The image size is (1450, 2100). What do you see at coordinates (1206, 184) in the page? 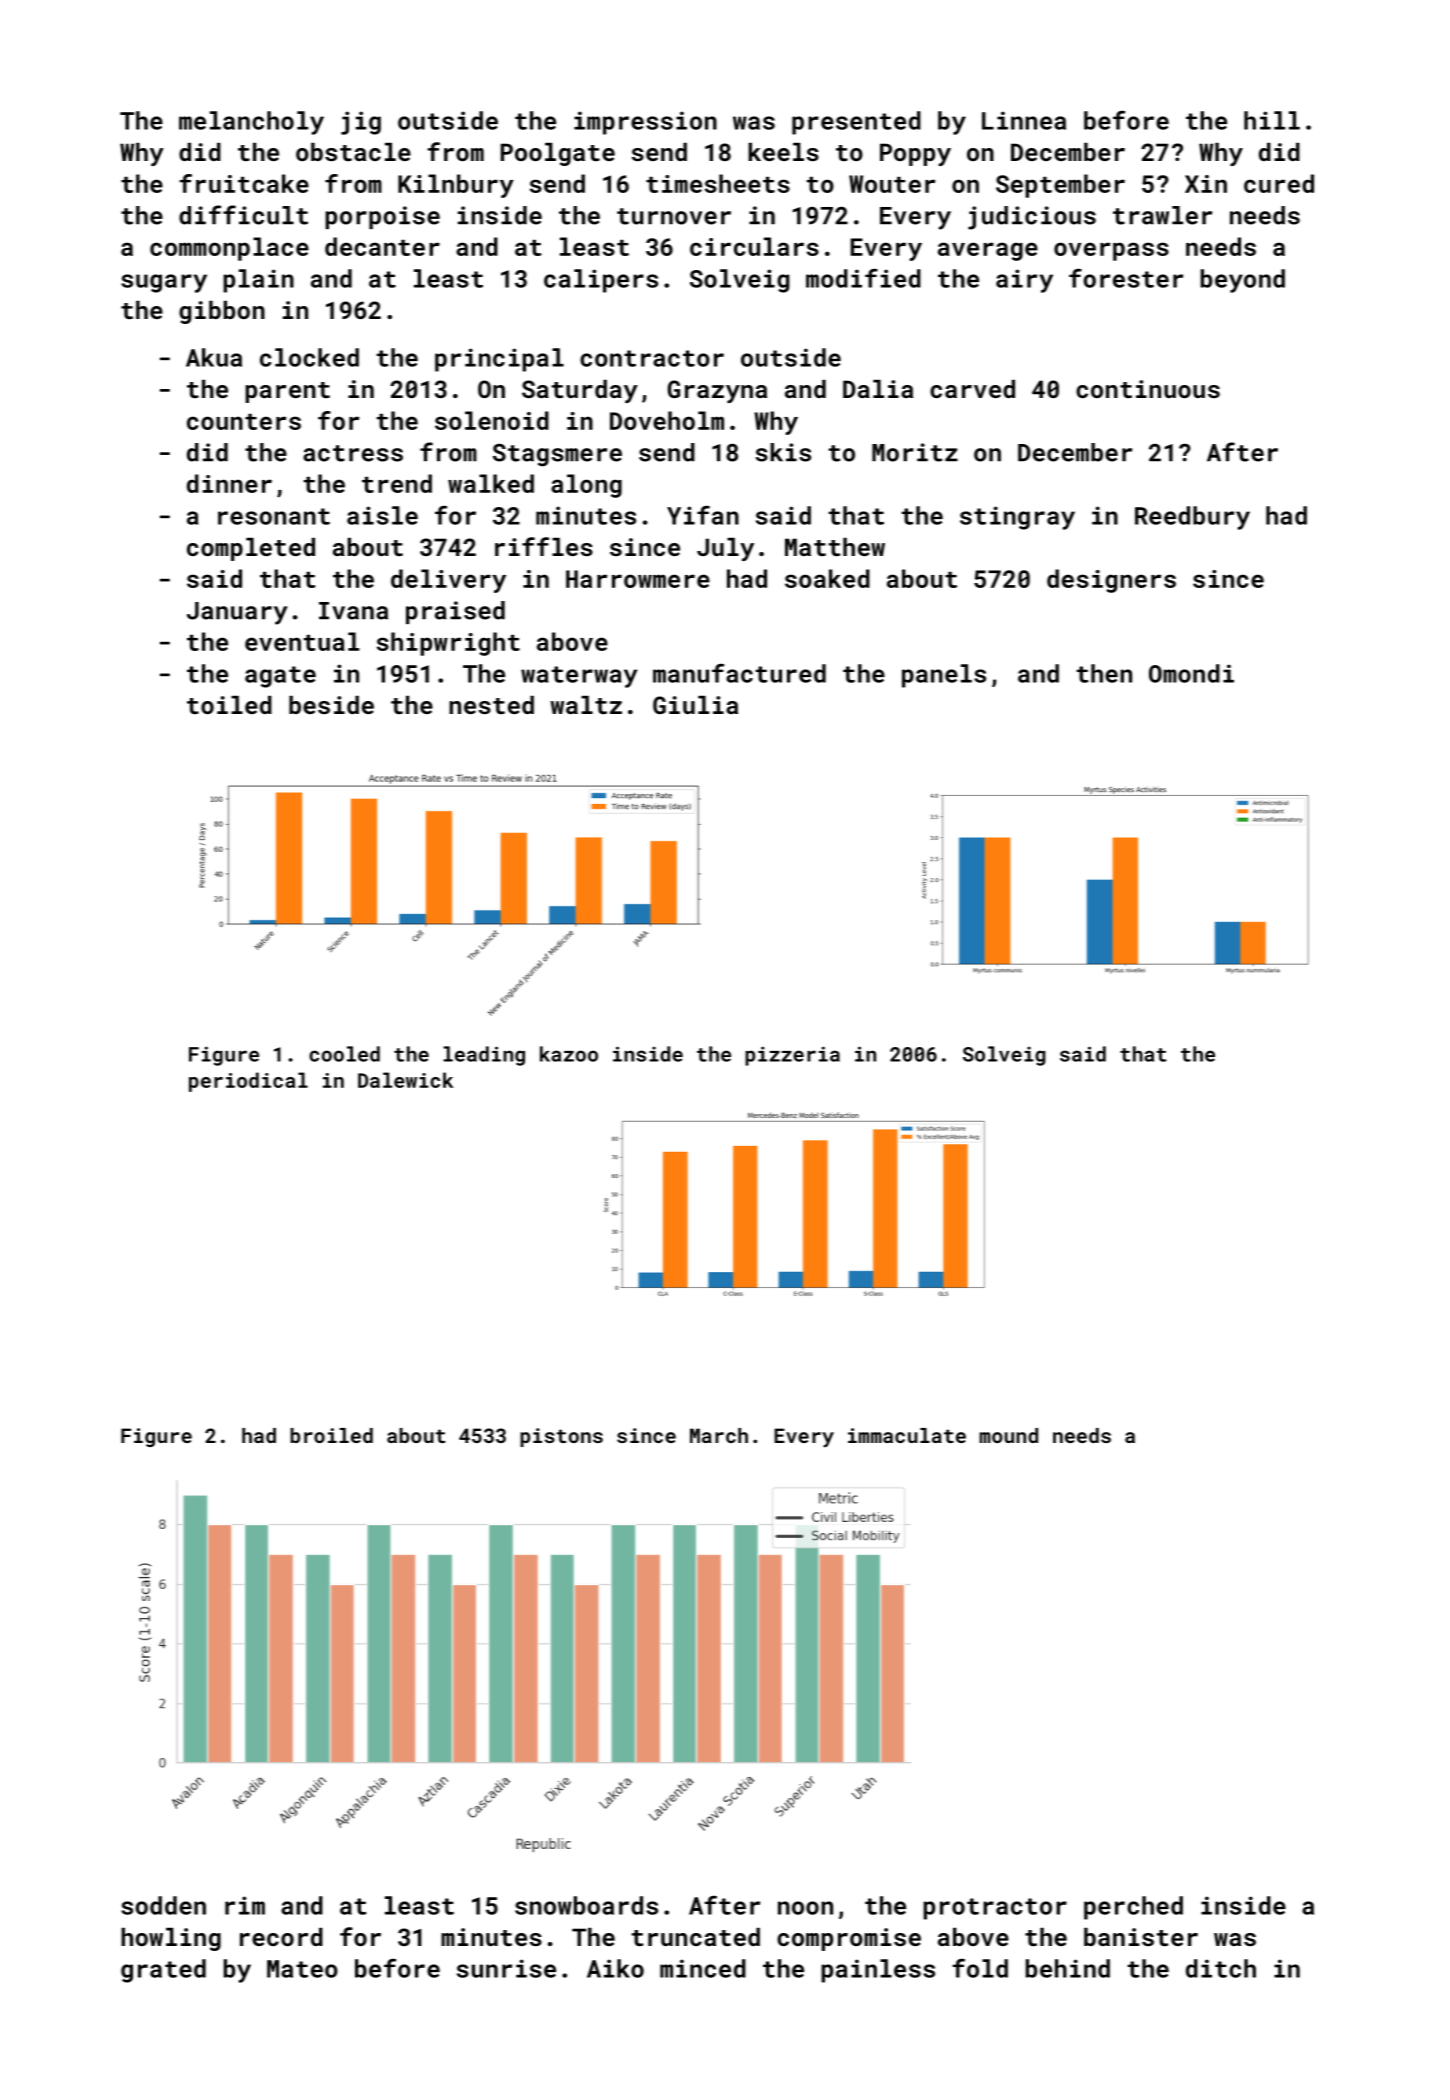
I see `Xin` at bounding box center [1206, 184].
